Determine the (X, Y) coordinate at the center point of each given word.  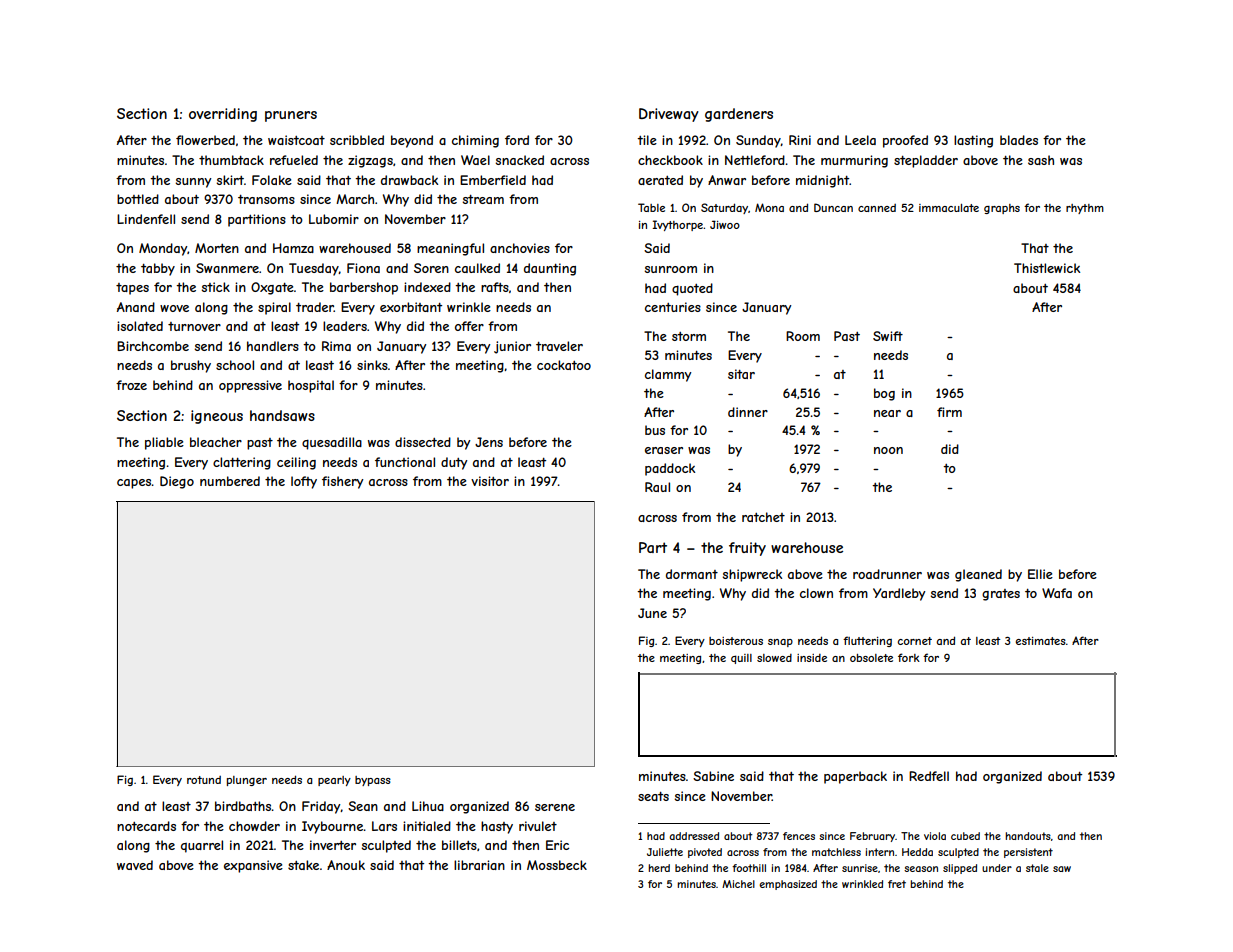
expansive (253, 866)
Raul (657, 487)
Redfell (929, 776)
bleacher (216, 442)
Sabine (713, 776)
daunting (550, 269)
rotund (204, 780)
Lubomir (334, 219)
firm (949, 412)
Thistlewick (1047, 268)
